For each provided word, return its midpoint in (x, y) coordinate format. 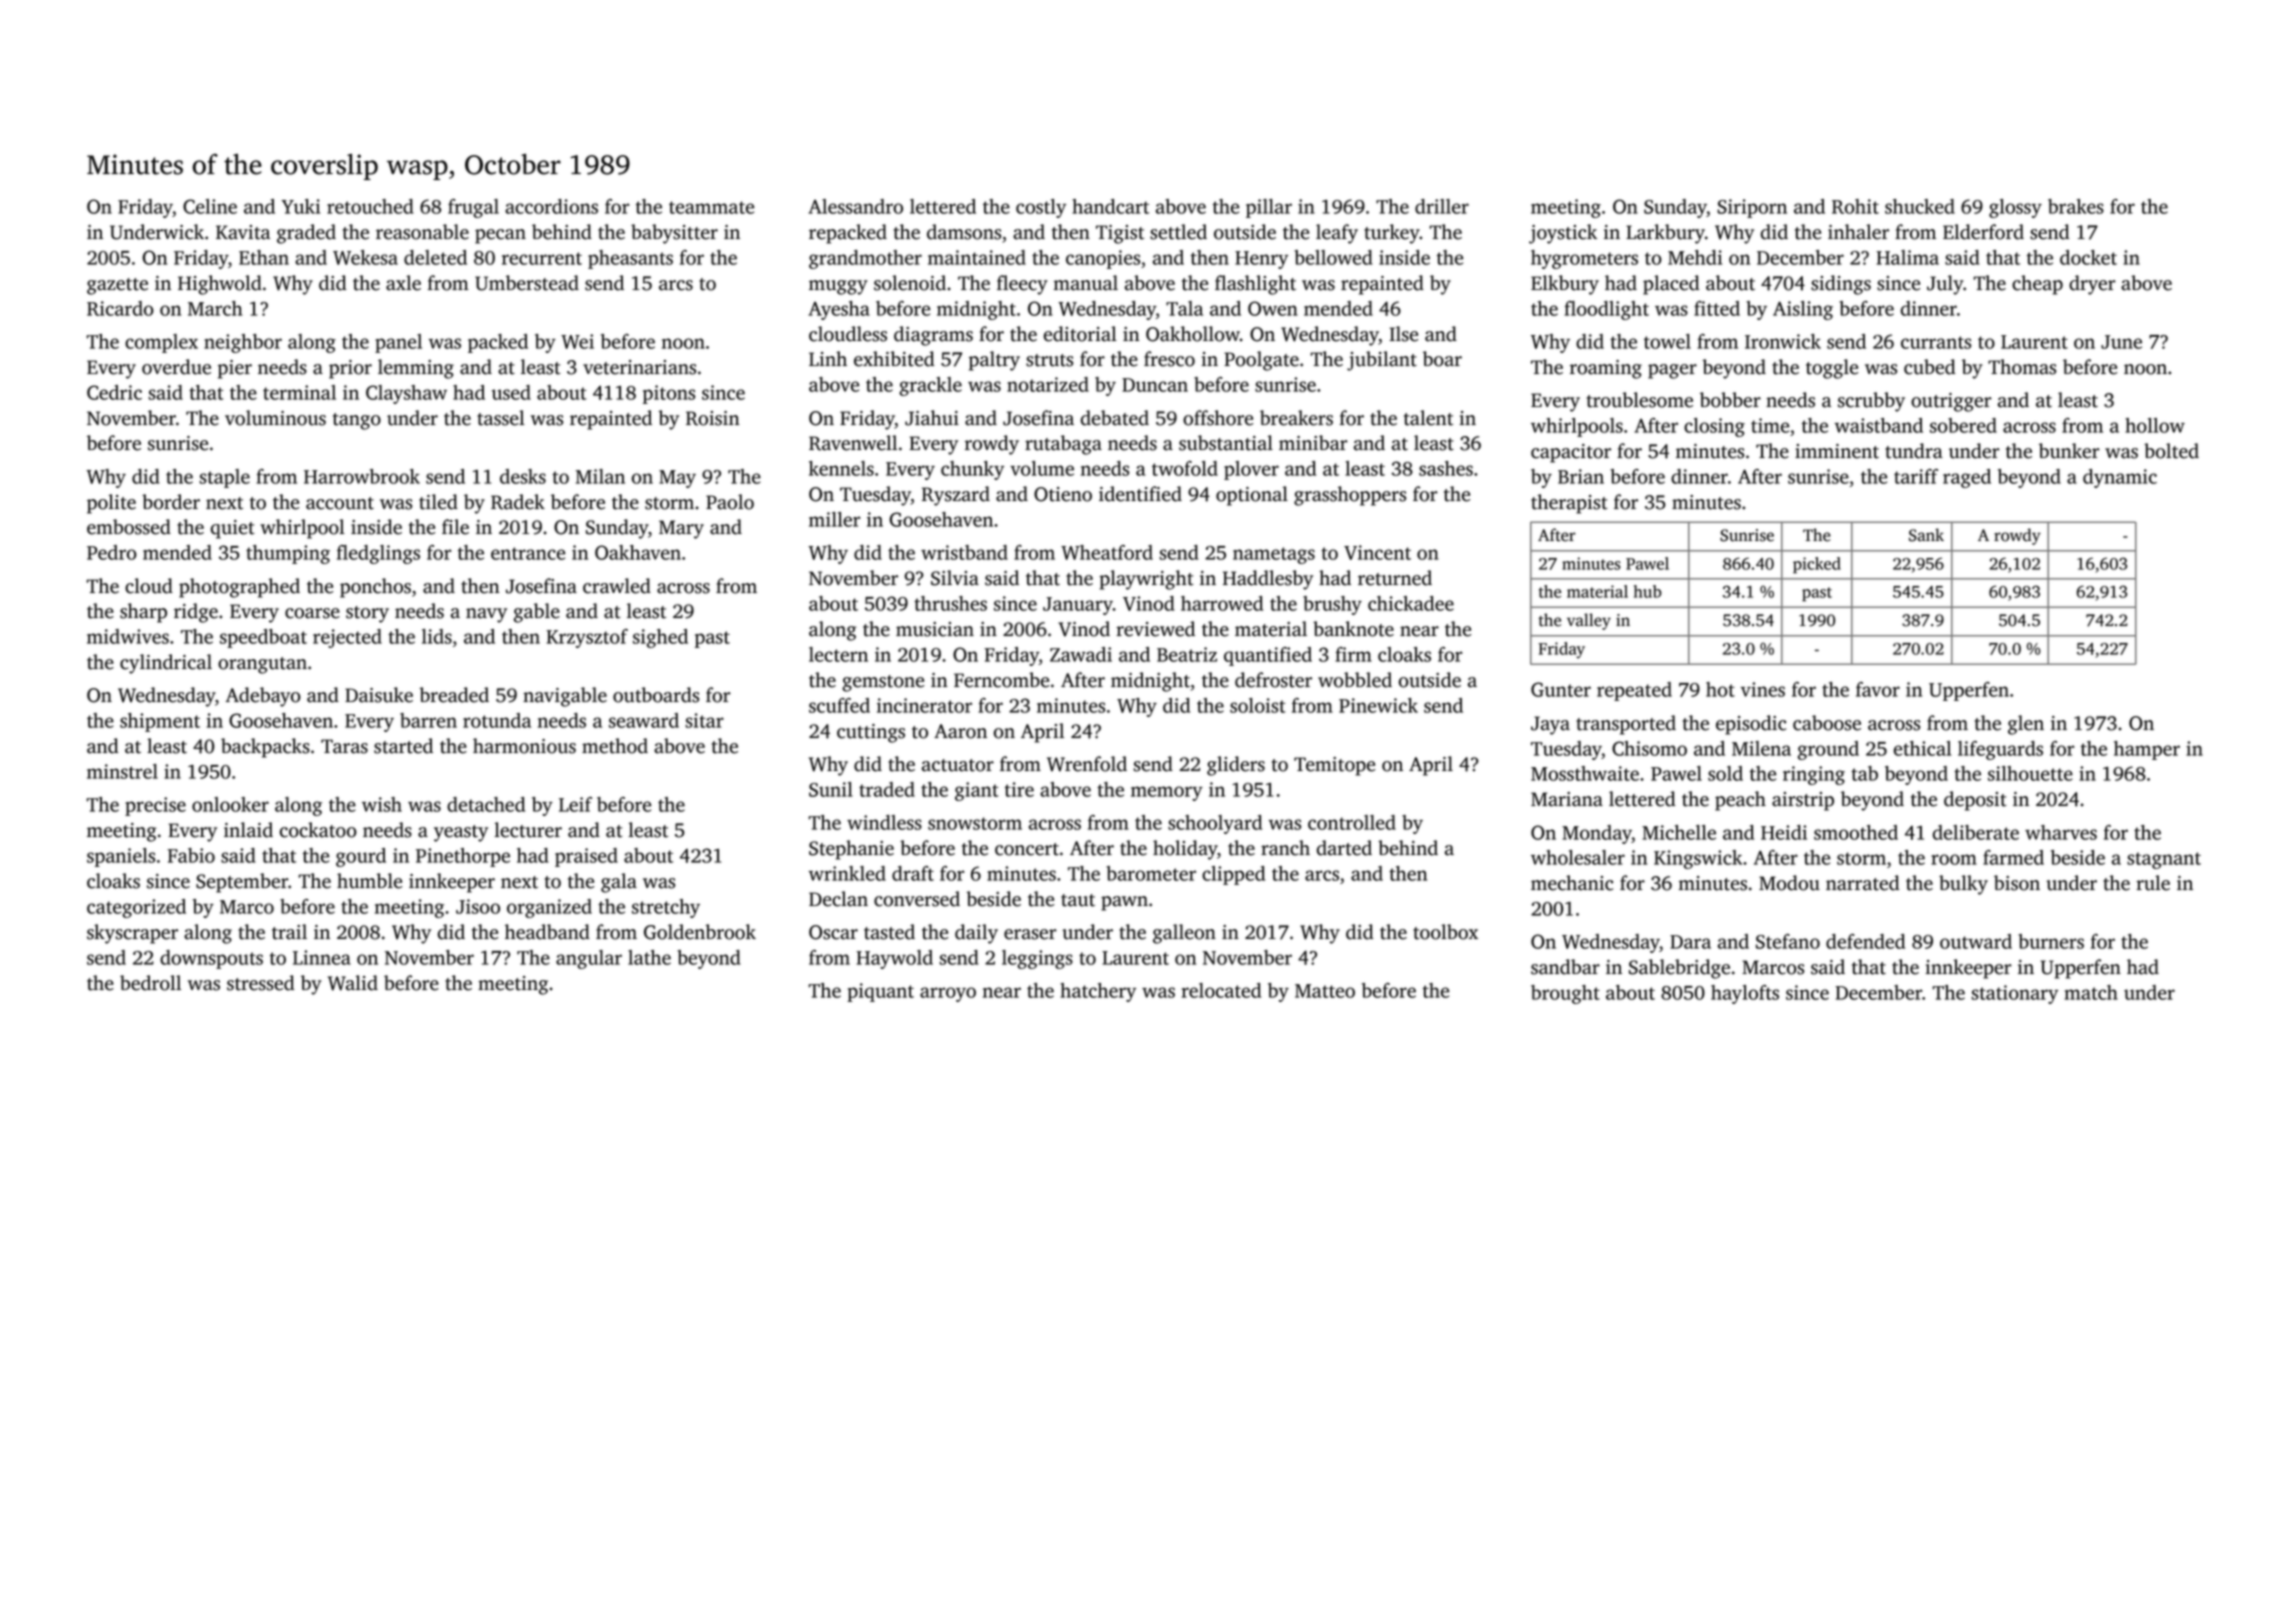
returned (1395, 578)
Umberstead (527, 283)
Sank (1926, 535)
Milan (600, 476)
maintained (977, 257)
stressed (261, 983)
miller (834, 519)
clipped (1233, 875)
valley (1589, 621)
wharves (2061, 832)
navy (486, 615)
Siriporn (1752, 208)
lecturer (528, 830)
